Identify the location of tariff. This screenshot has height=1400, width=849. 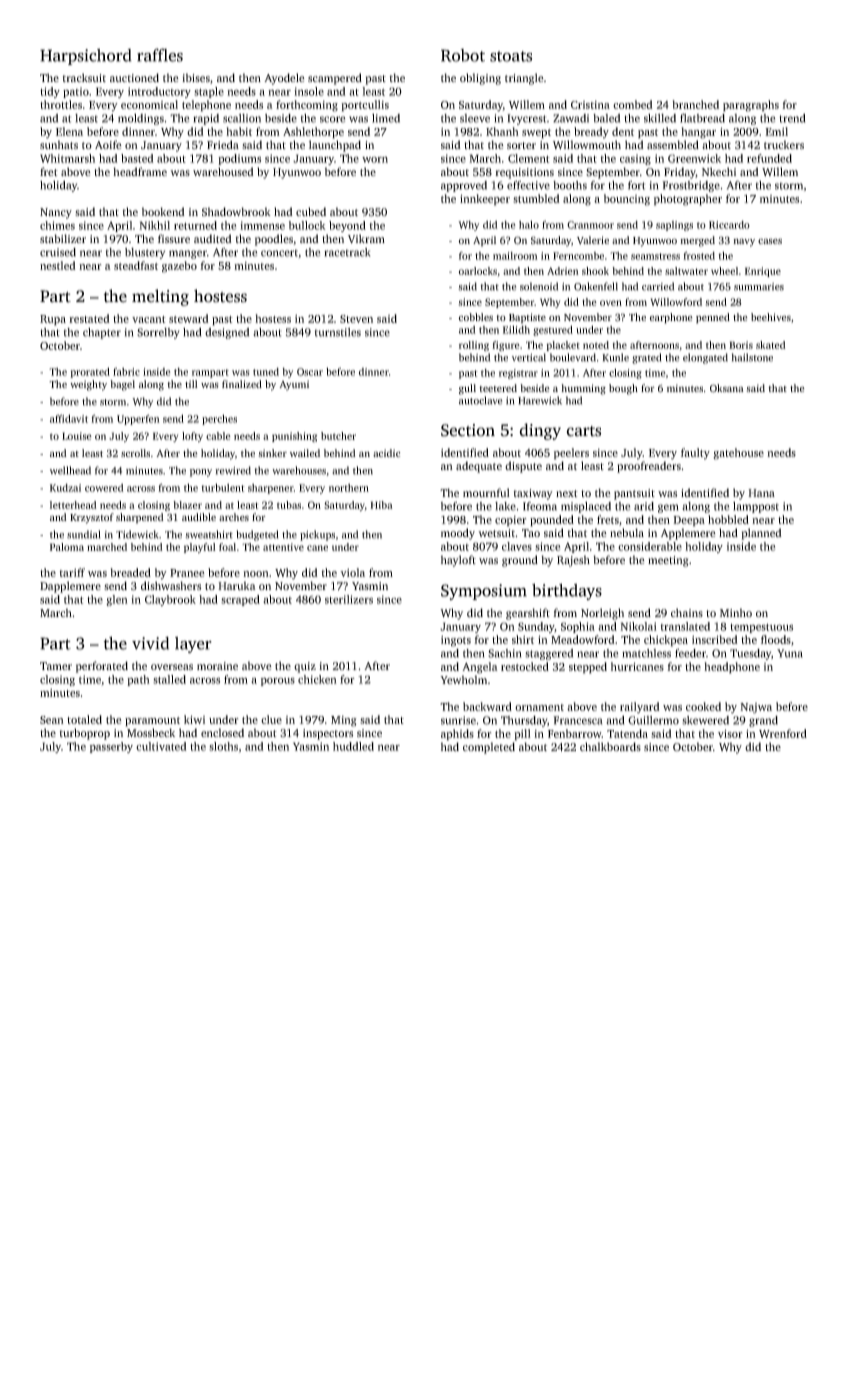
(72, 572).
